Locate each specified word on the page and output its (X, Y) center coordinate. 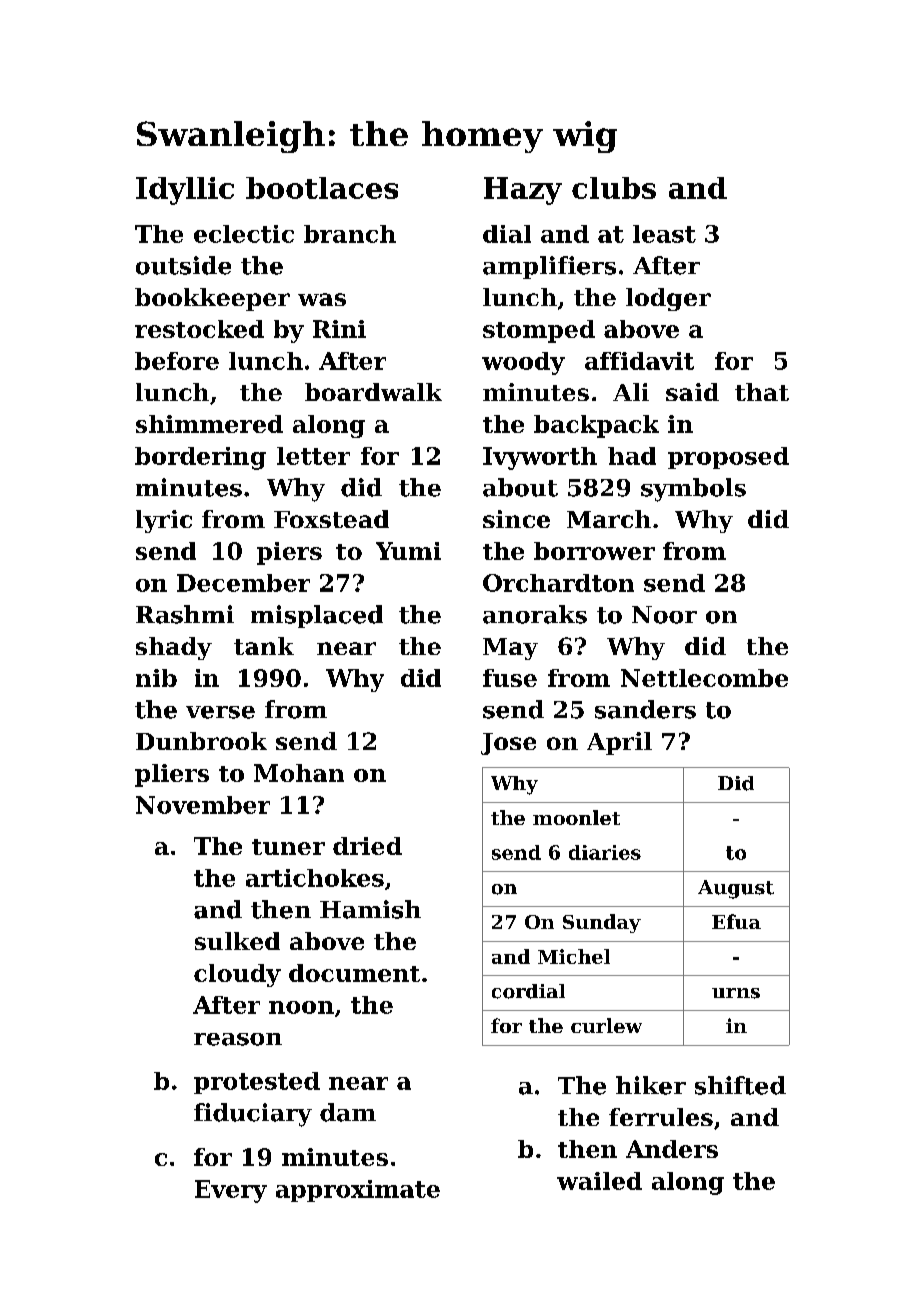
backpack (596, 426)
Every (231, 1191)
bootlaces (322, 188)
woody (523, 363)
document (354, 973)
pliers (172, 775)
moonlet (576, 817)
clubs (614, 188)
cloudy (237, 975)
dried (367, 846)
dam (348, 1112)
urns (736, 993)
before (177, 361)
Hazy (523, 191)
